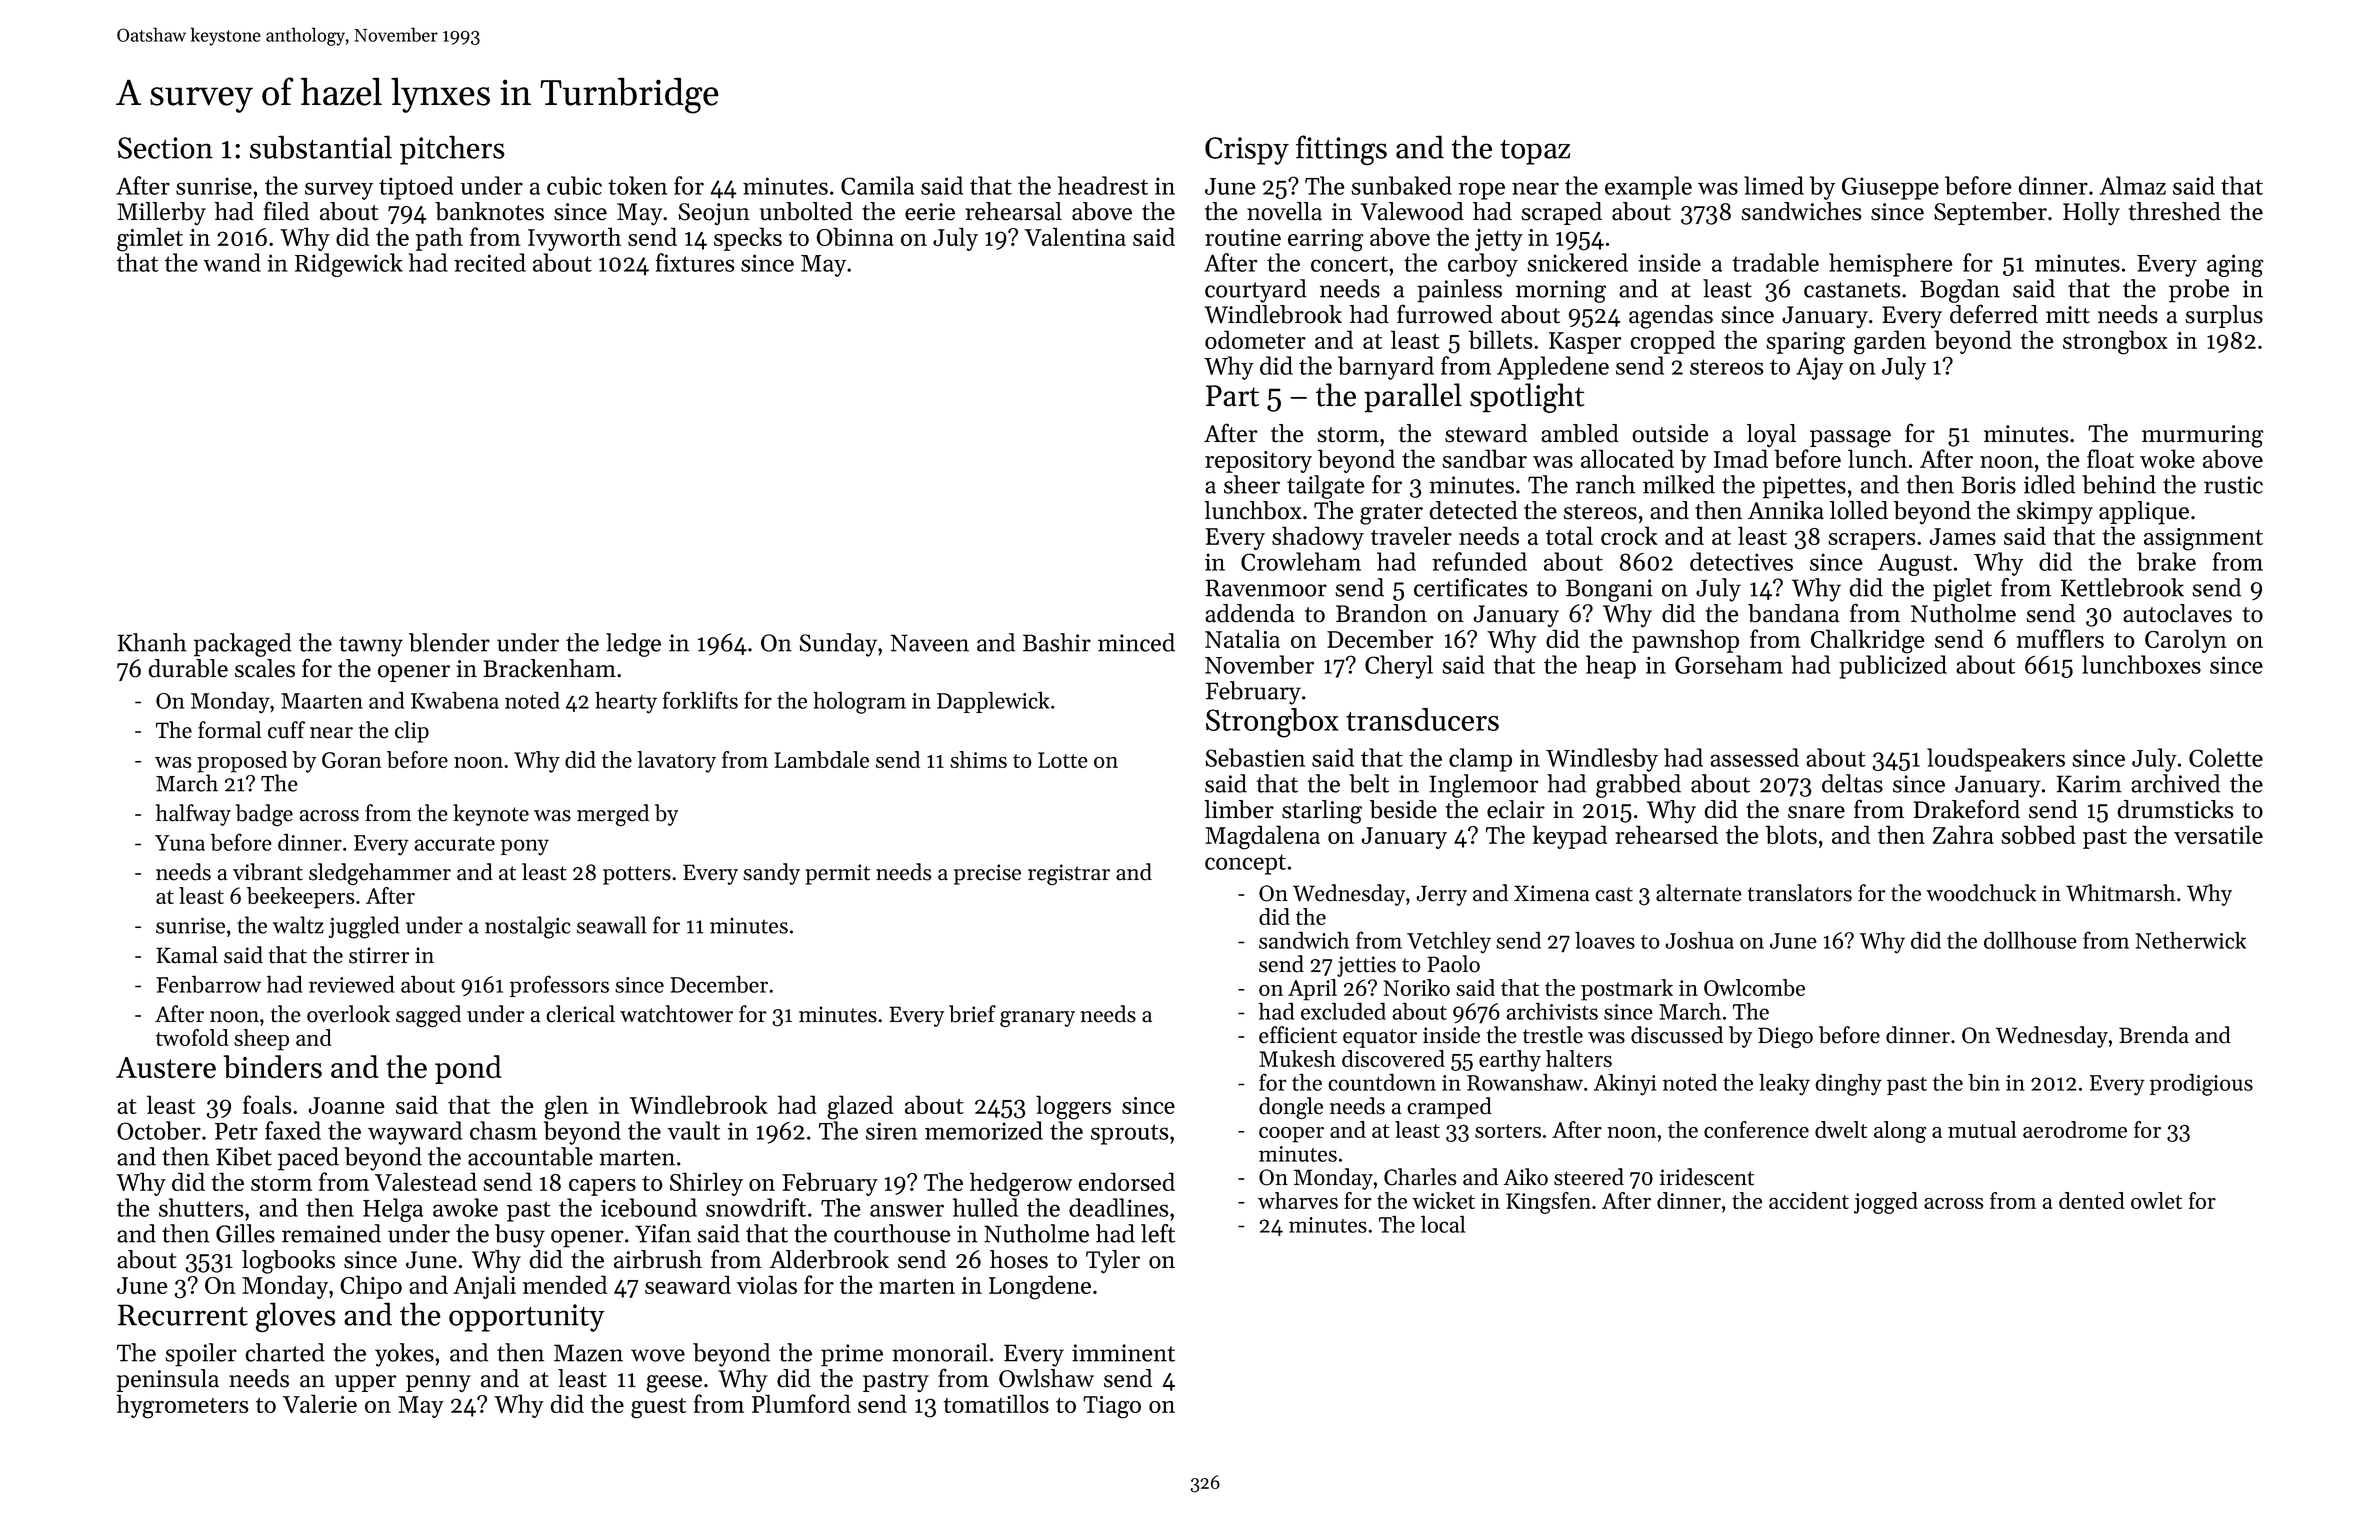 This page has width=2380, height=1540. I want to click on imminent, so click(1123, 1353).
